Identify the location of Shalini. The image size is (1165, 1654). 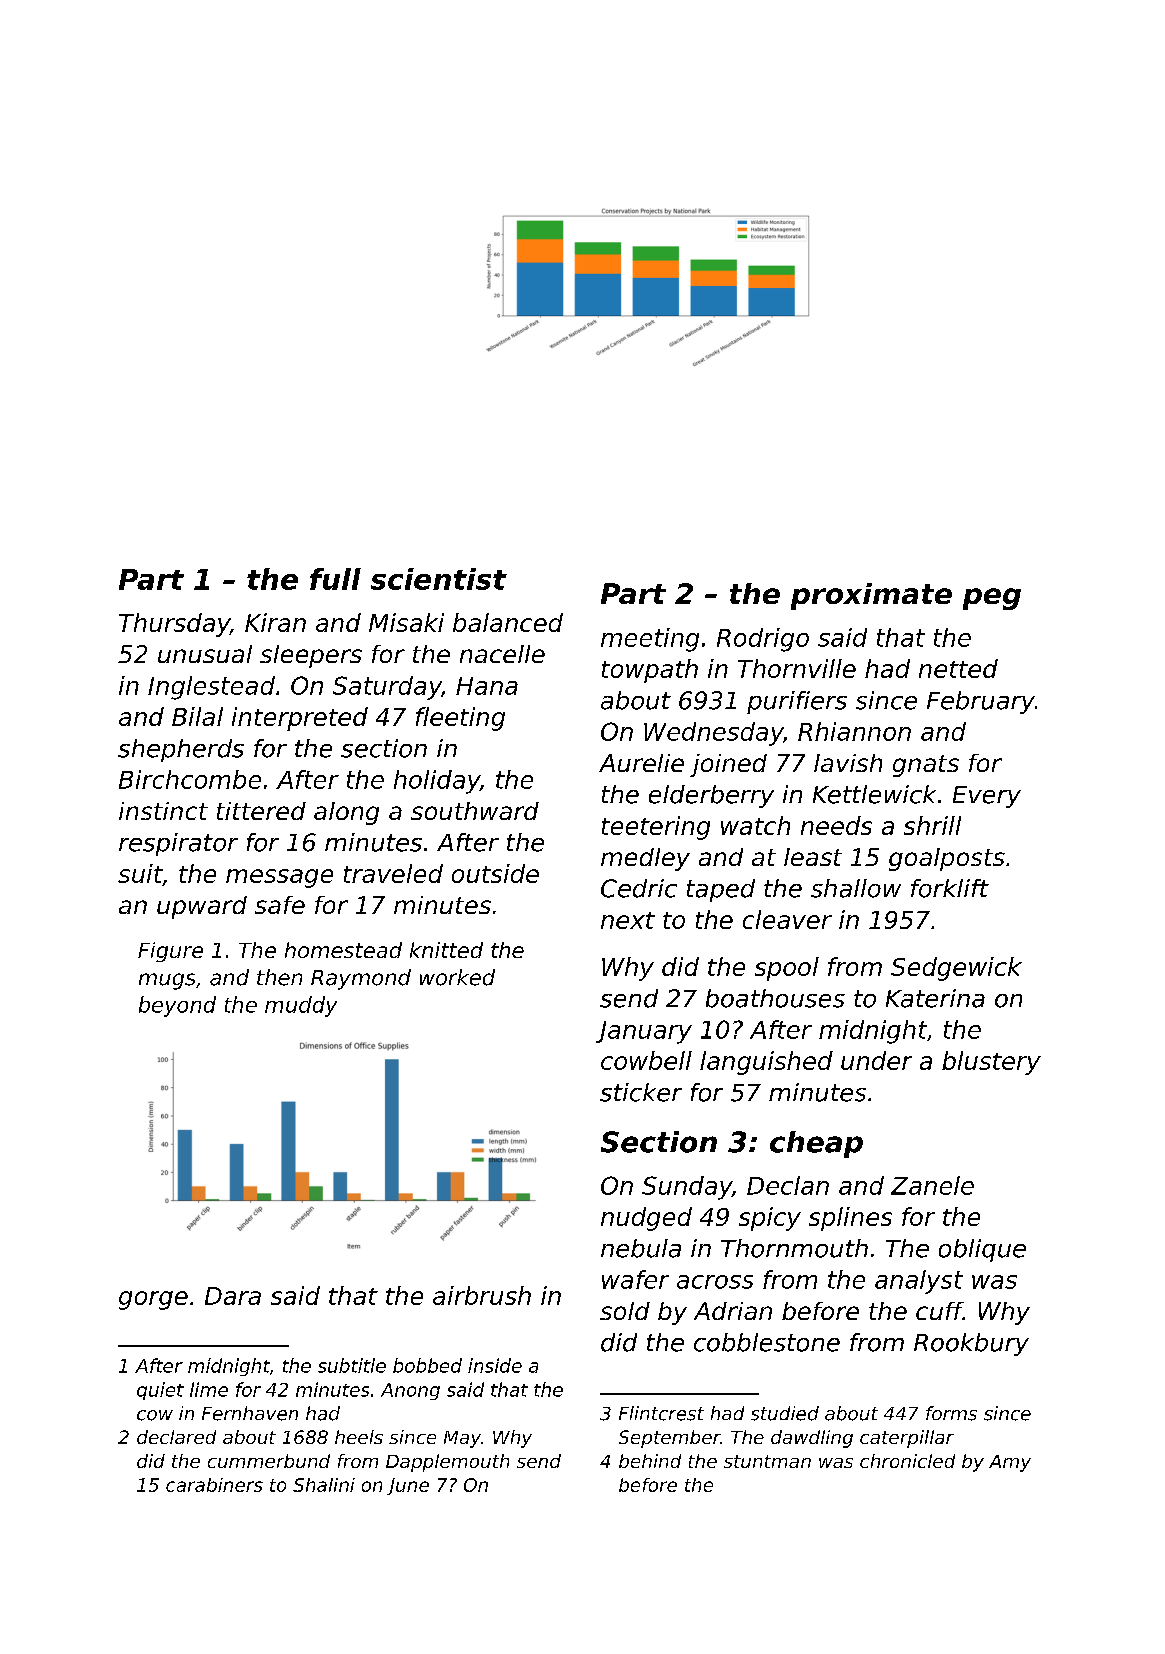
(324, 1485).
